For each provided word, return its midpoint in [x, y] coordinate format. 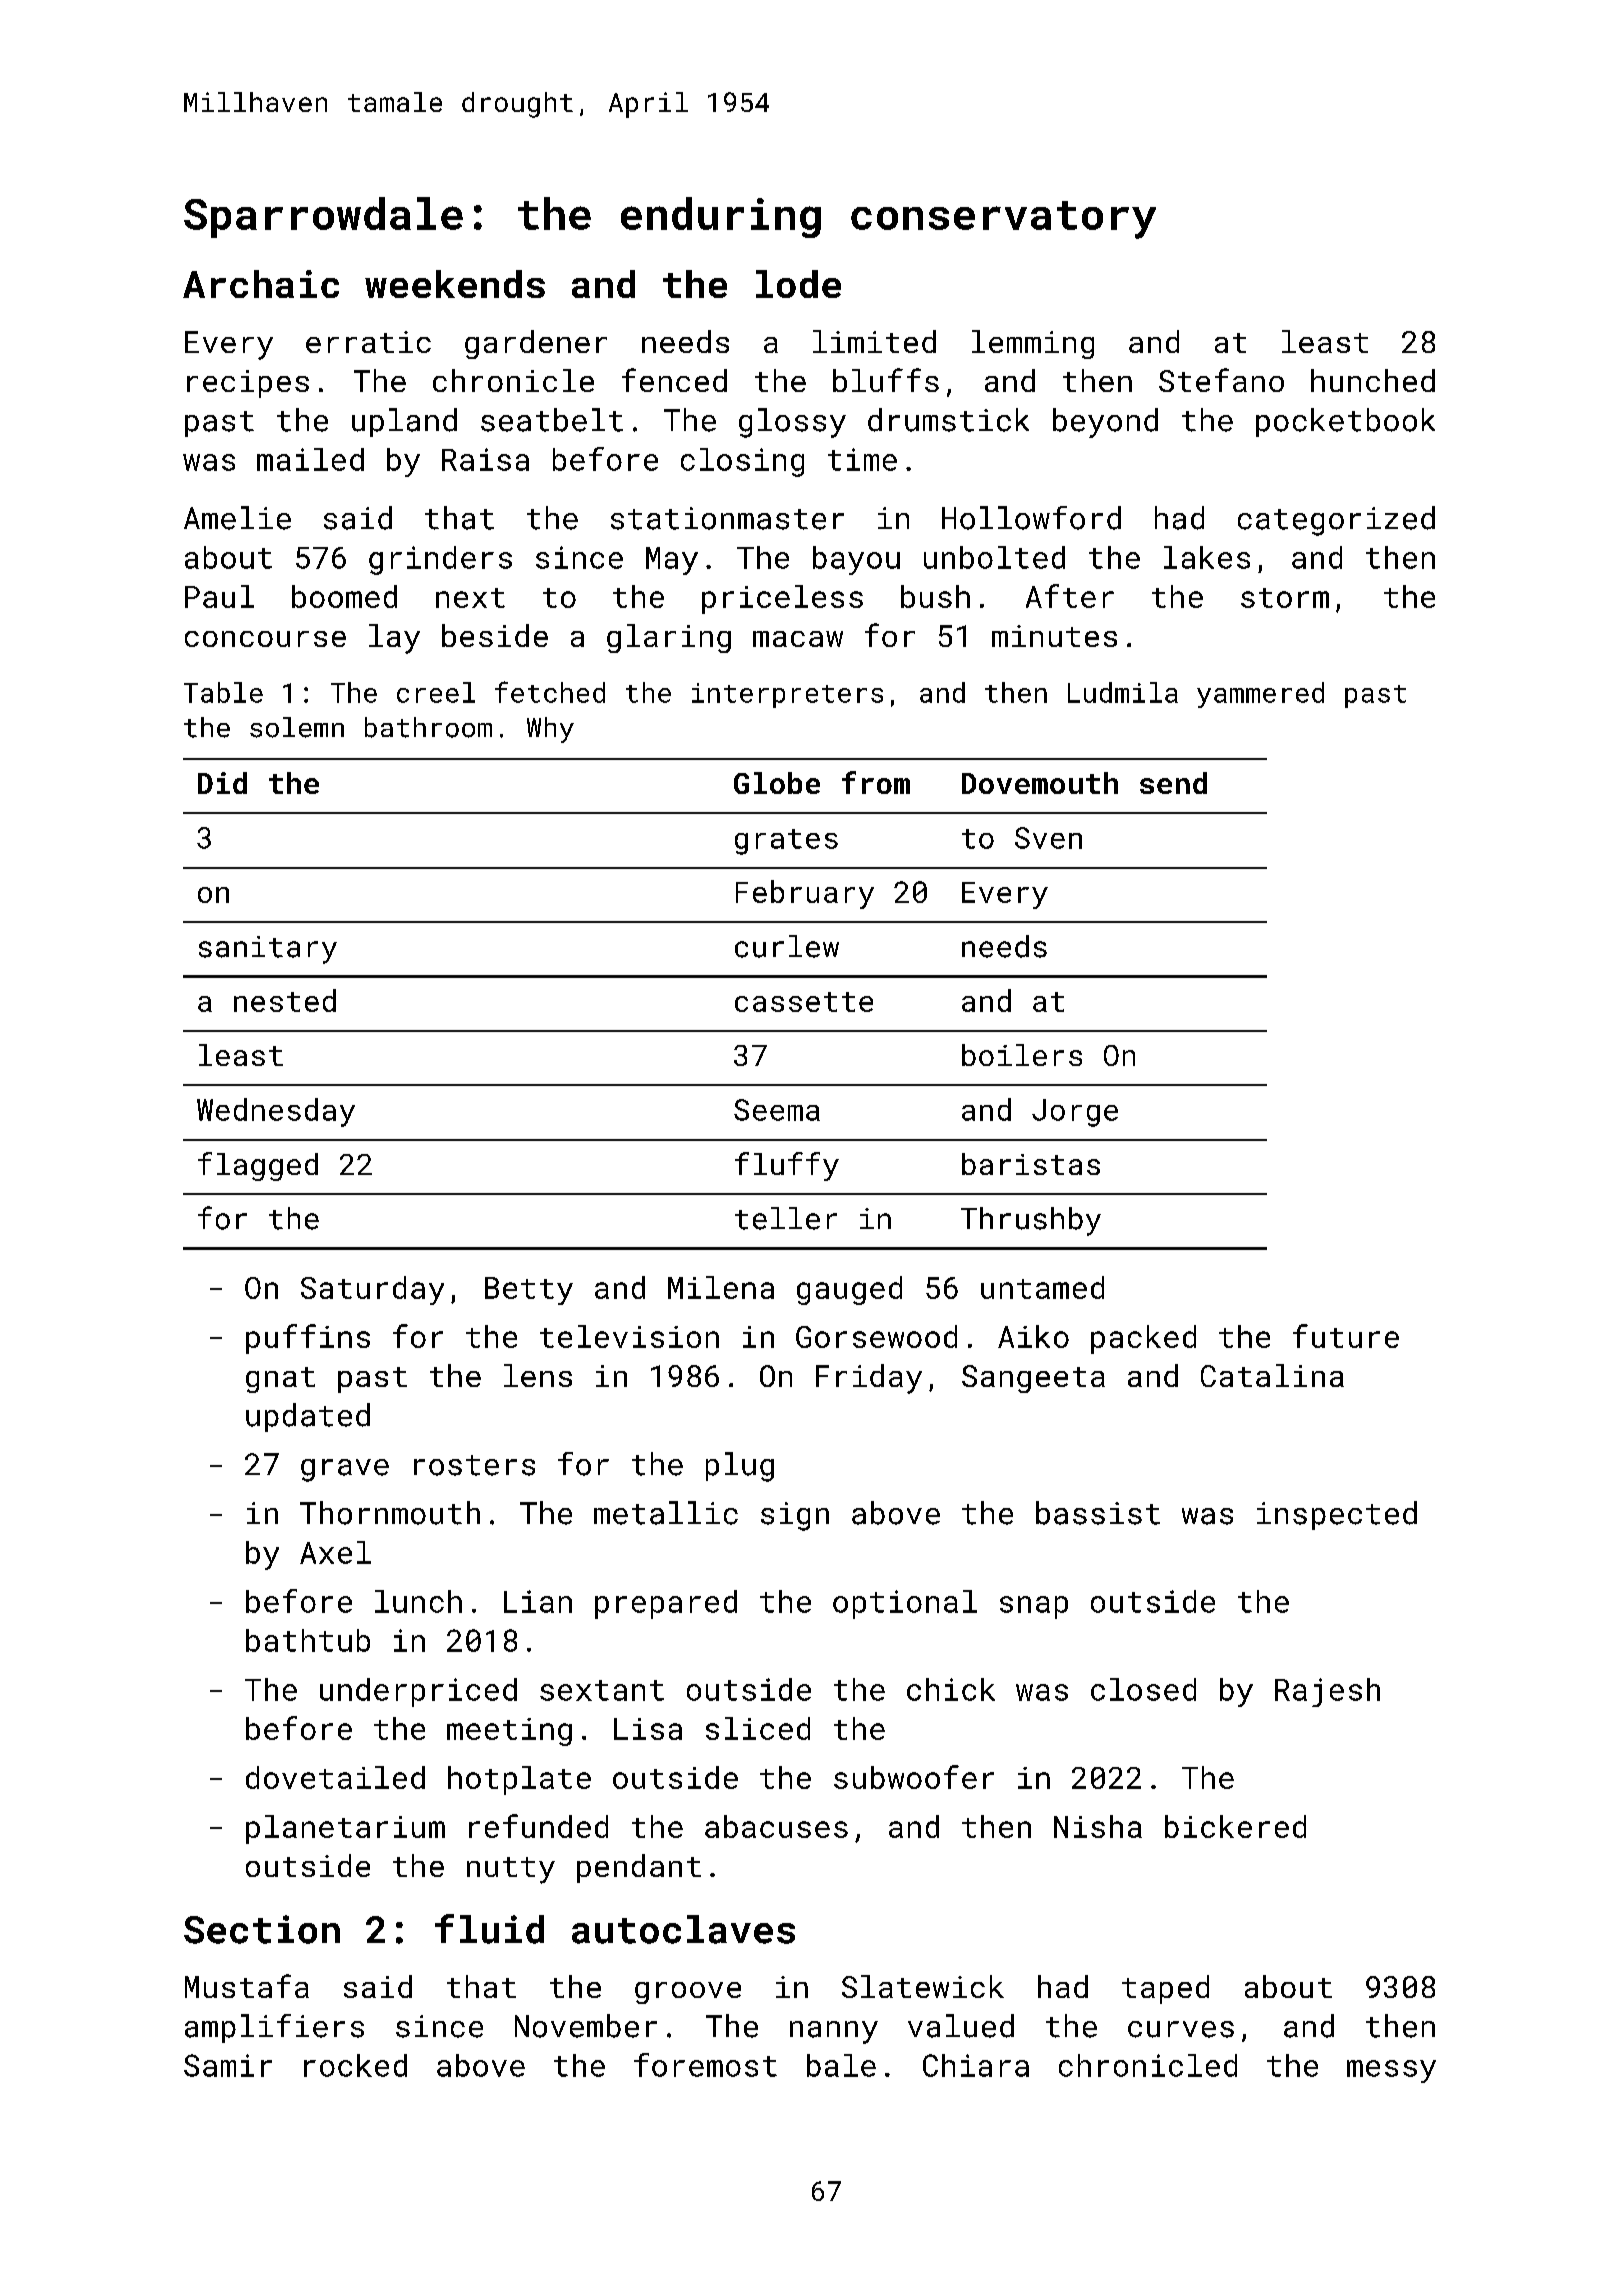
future [1346, 1336]
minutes [1054, 636]
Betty [529, 1291]
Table [223, 692]
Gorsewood [876, 1336]
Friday [869, 1379]
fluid [489, 1929]
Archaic [261, 284]
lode [798, 284]
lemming [1033, 344]
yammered [1260, 695]
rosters [474, 1465]
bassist [1098, 1513]
